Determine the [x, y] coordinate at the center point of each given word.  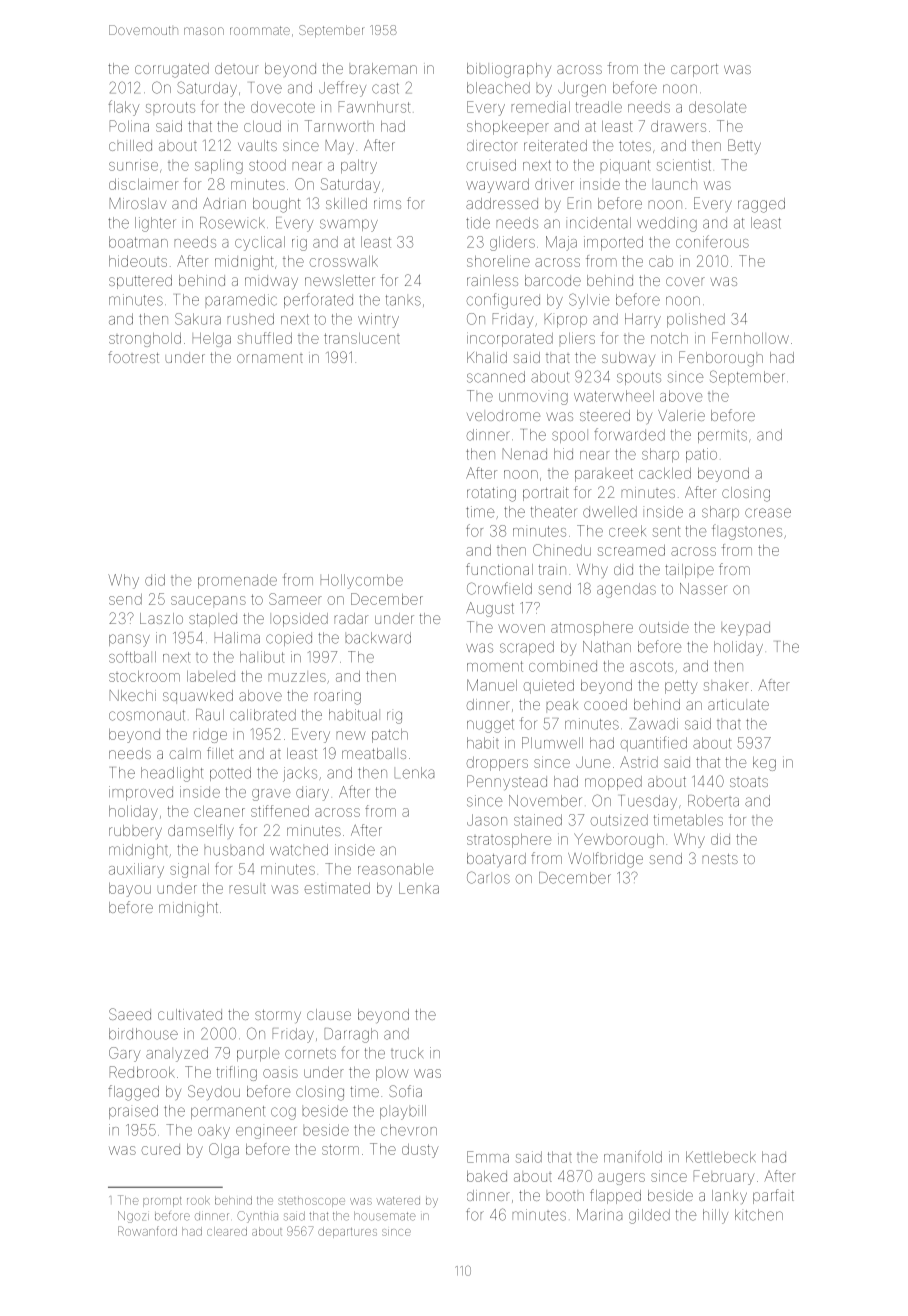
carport [694, 70]
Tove [266, 88]
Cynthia [257, 1217]
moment [495, 666]
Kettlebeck [721, 1157]
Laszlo [161, 618]
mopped [613, 783]
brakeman [383, 68]
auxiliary [136, 870]
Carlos [488, 877]
